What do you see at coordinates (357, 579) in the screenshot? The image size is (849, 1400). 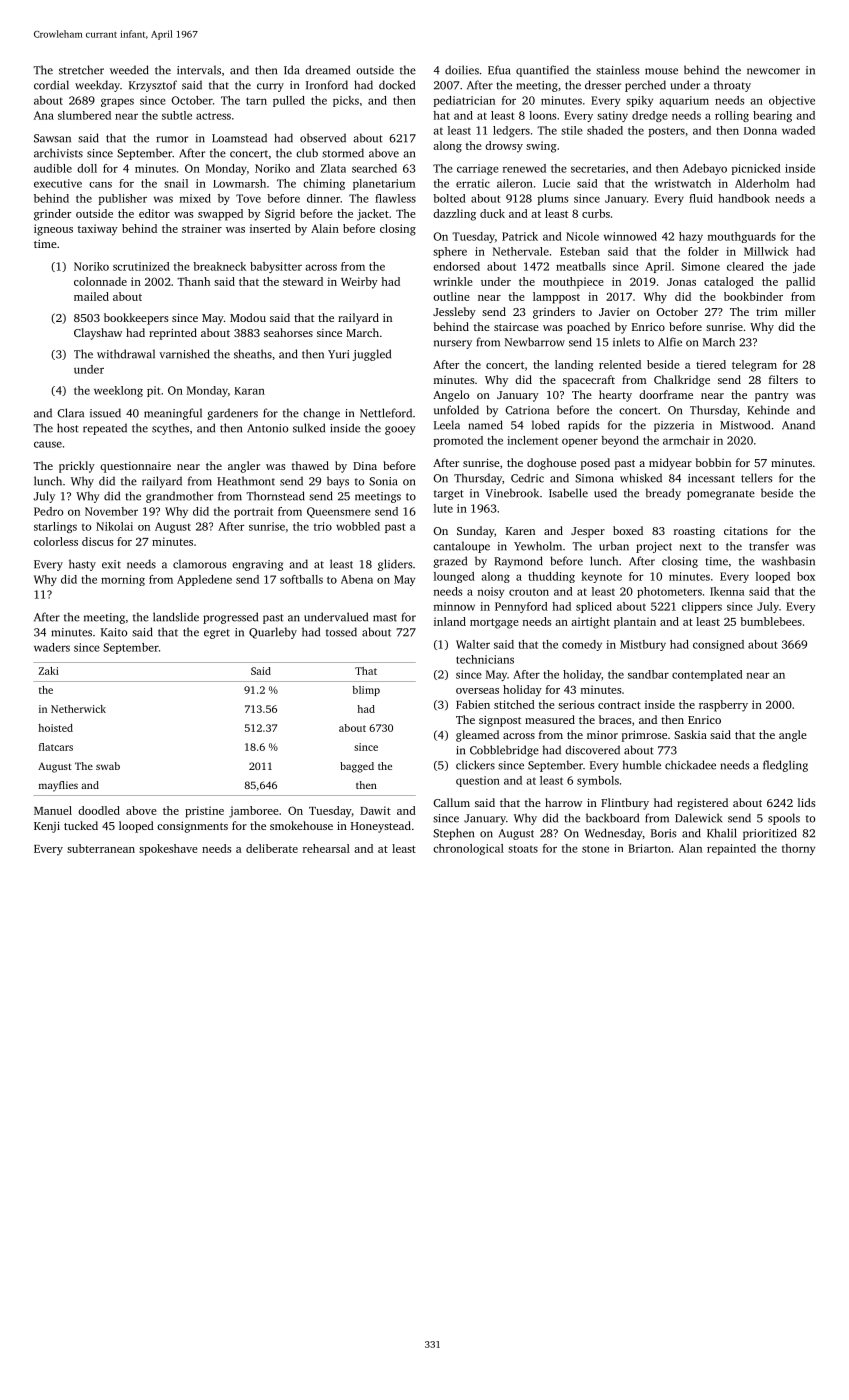 I see `Abena` at bounding box center [357, 579].
